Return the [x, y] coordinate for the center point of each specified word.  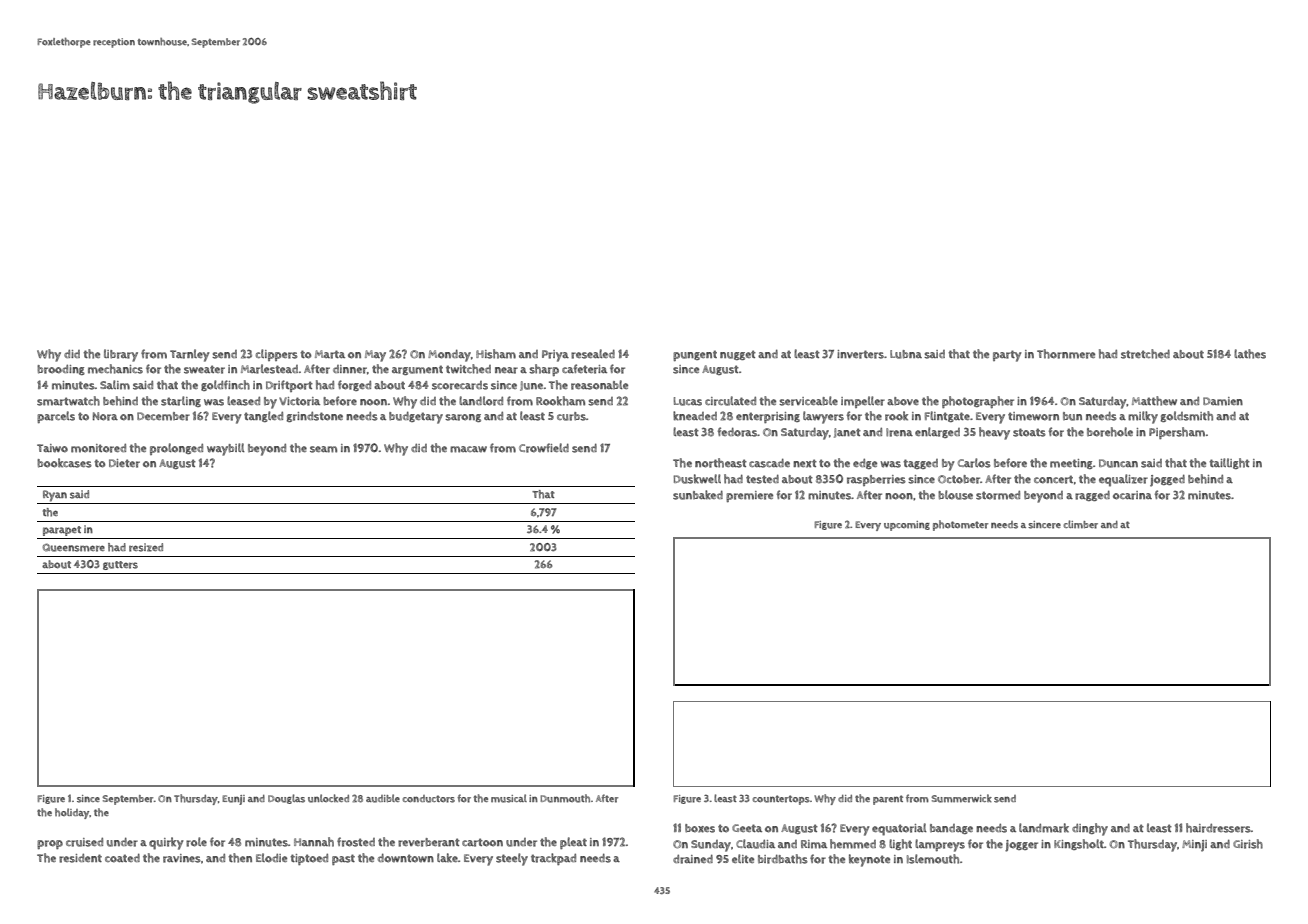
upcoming [907, 526]
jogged [1167, 481]
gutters [120, 565]
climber [1080, 524]
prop [50, 844]
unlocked [328, 798]
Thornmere [1066, 354]
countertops [781, 800]
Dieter [124, 463]
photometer [960, 525]
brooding [61, 370]
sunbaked [698, 495]
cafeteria [584, 369]
